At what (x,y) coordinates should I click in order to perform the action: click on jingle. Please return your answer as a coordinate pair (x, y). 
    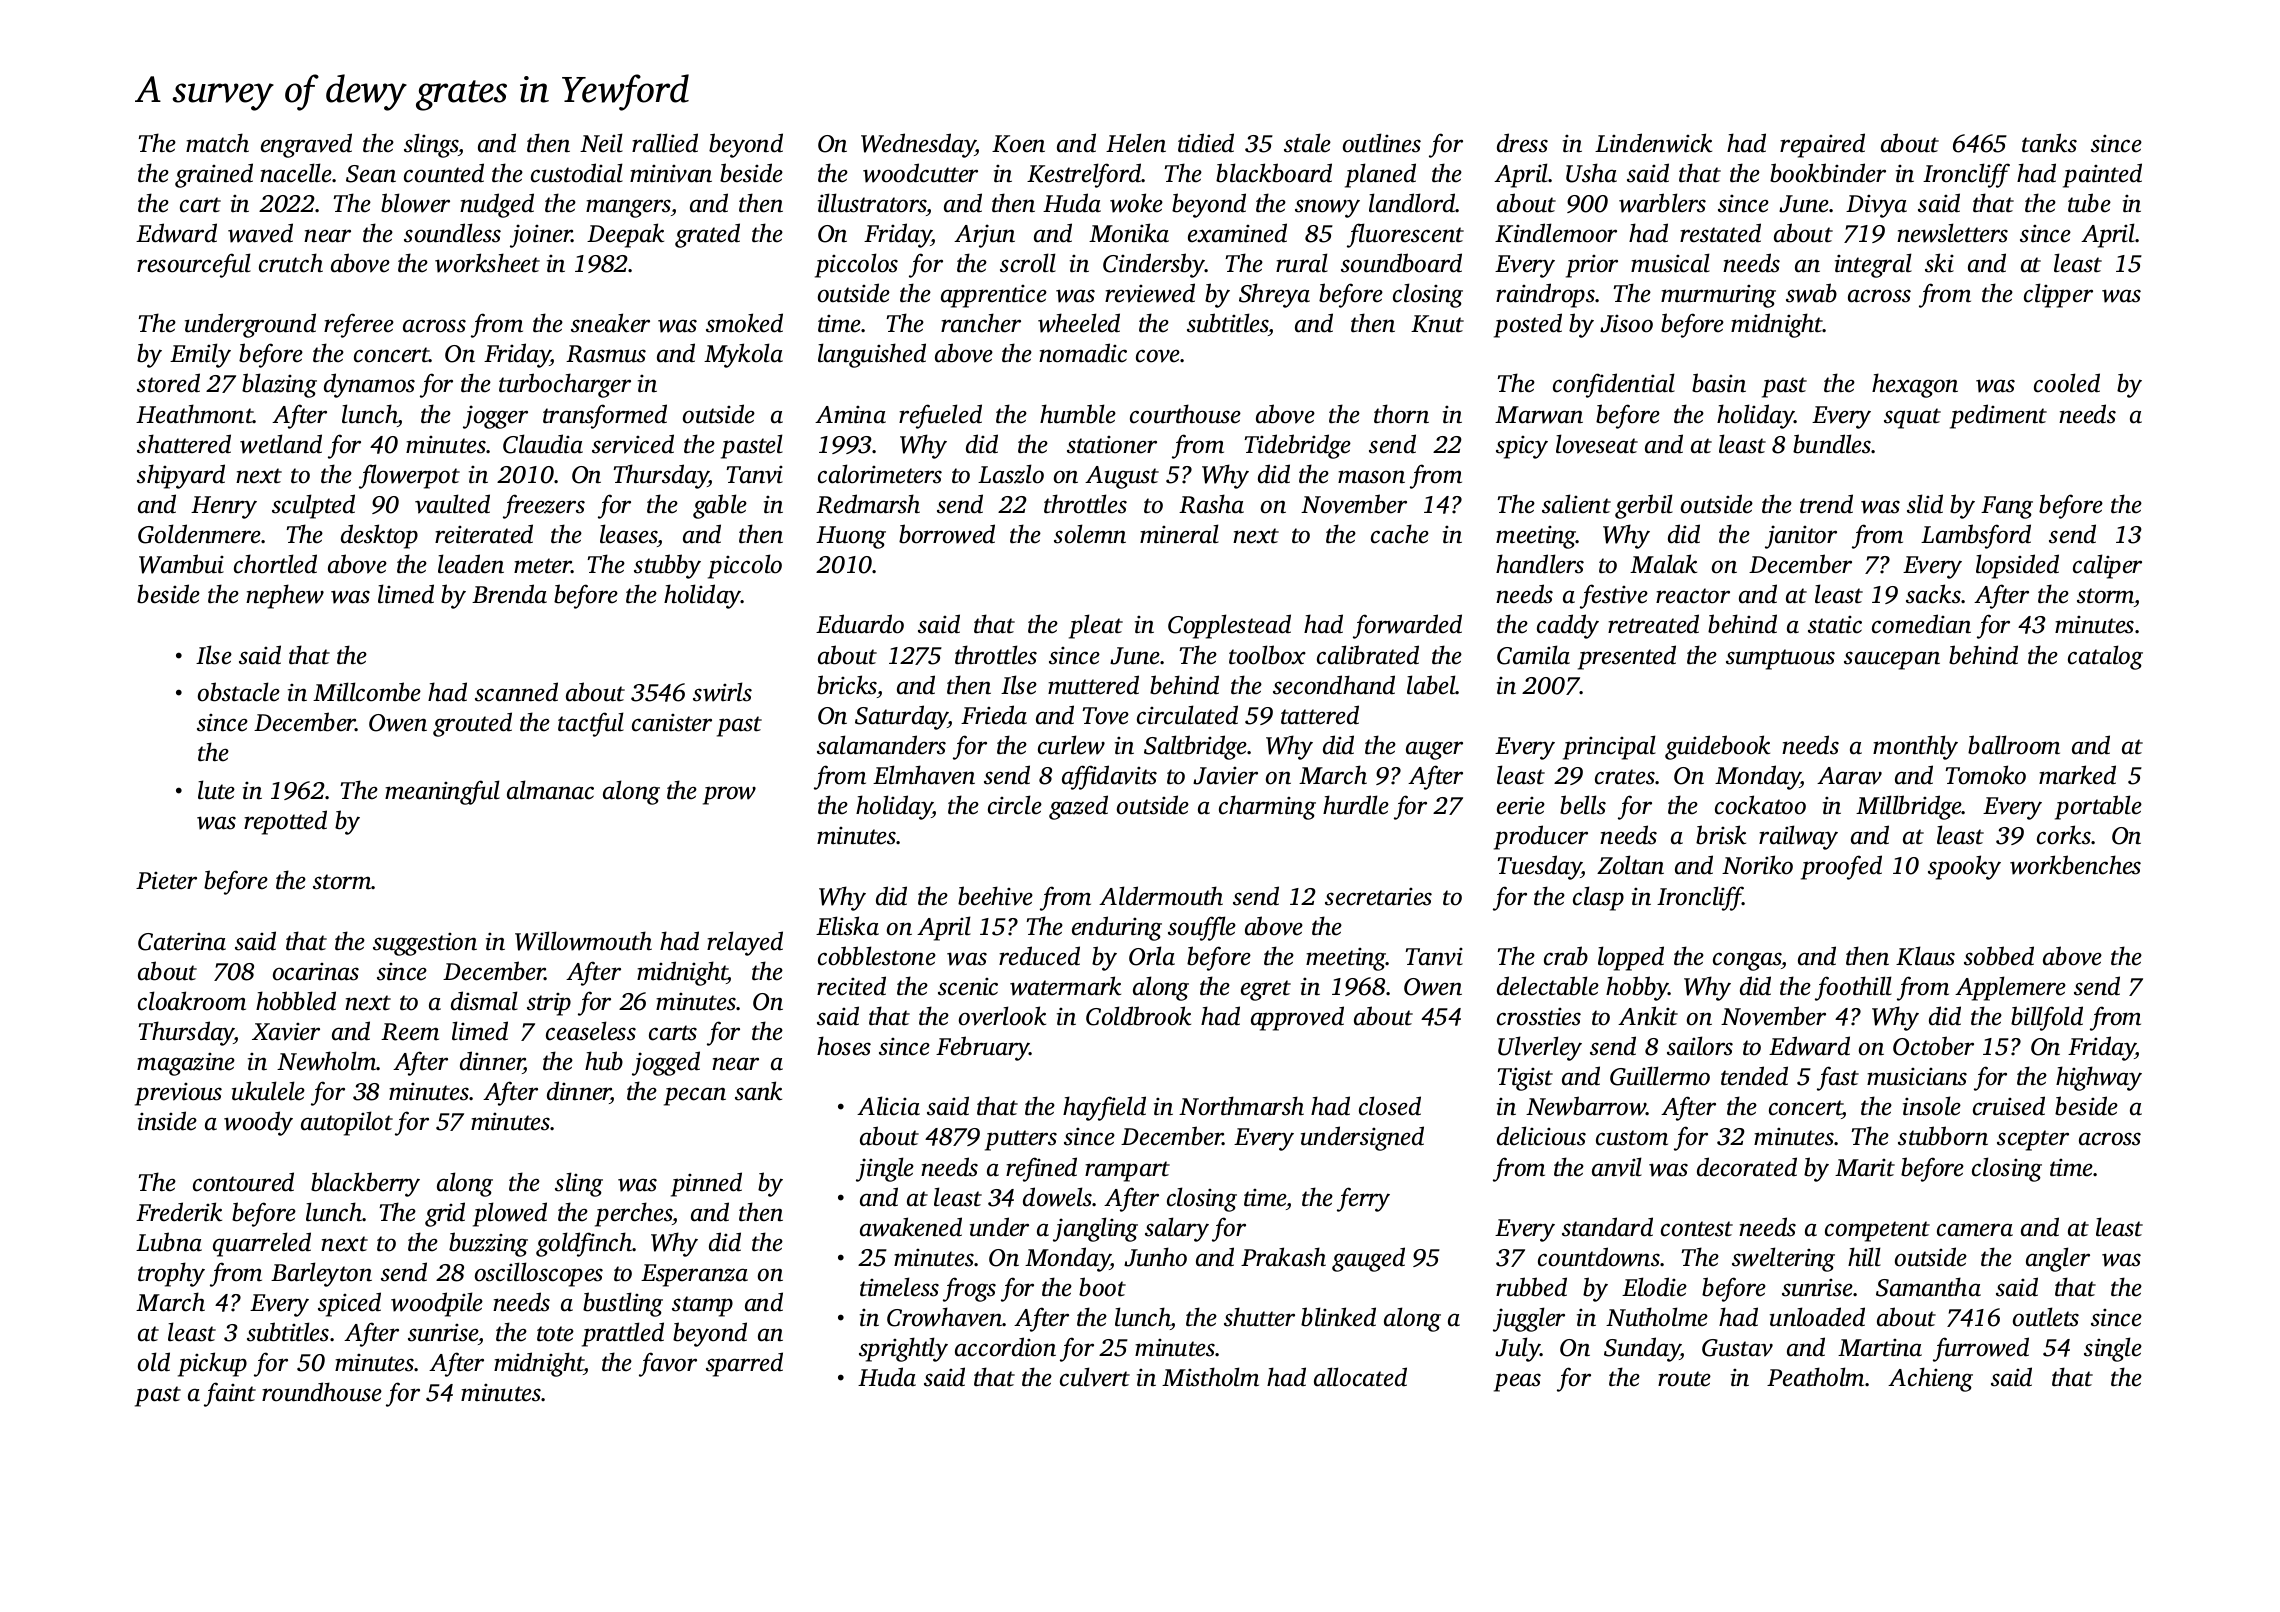
    Looking at the image, I should click on (885, 1169).
